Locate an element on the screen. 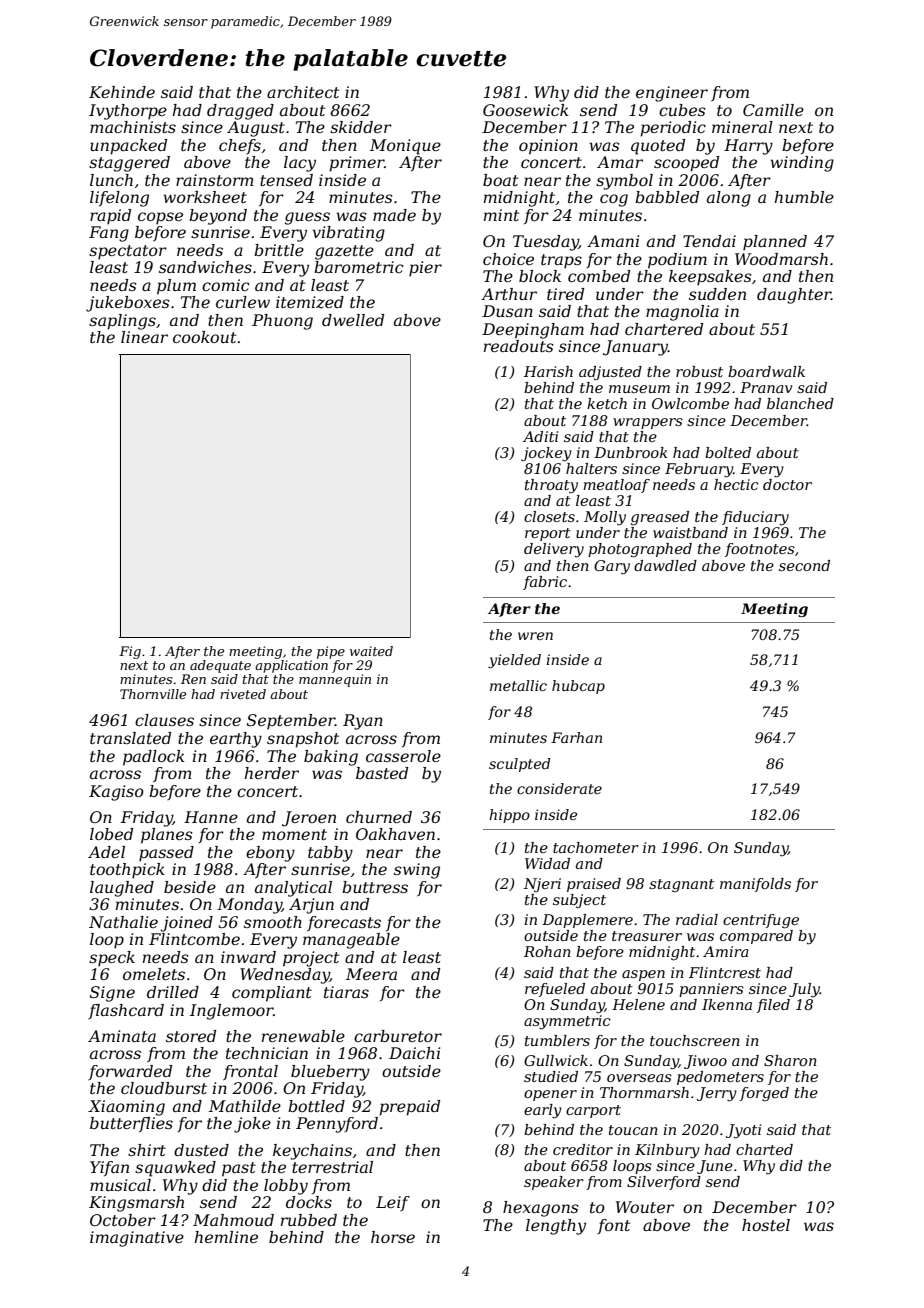 The image size is (924, 1308). robust is located at coordinates (699, 371).
